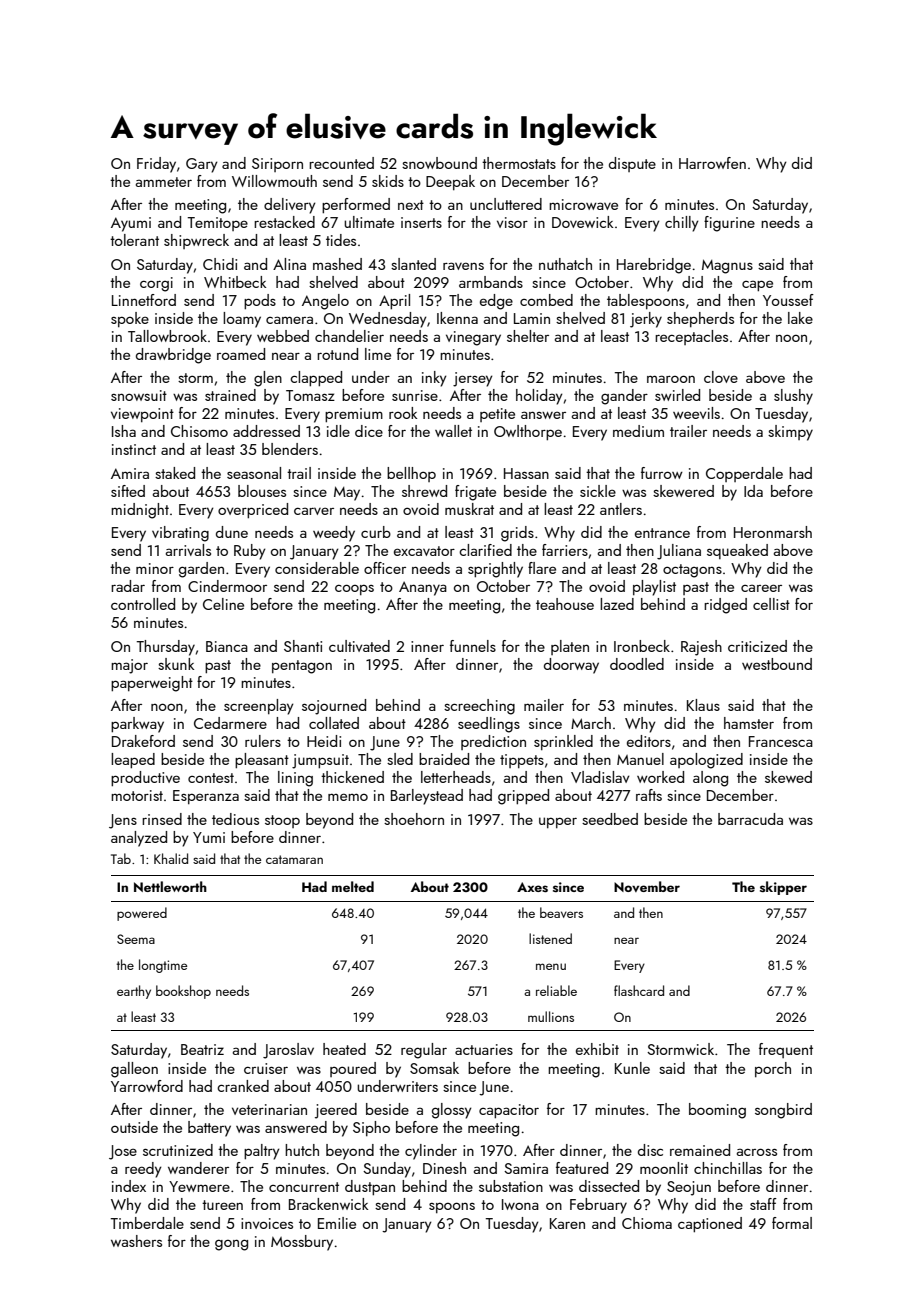 This page has width=924, height=1308. I want to click on catamaran, so click(294, 859).
